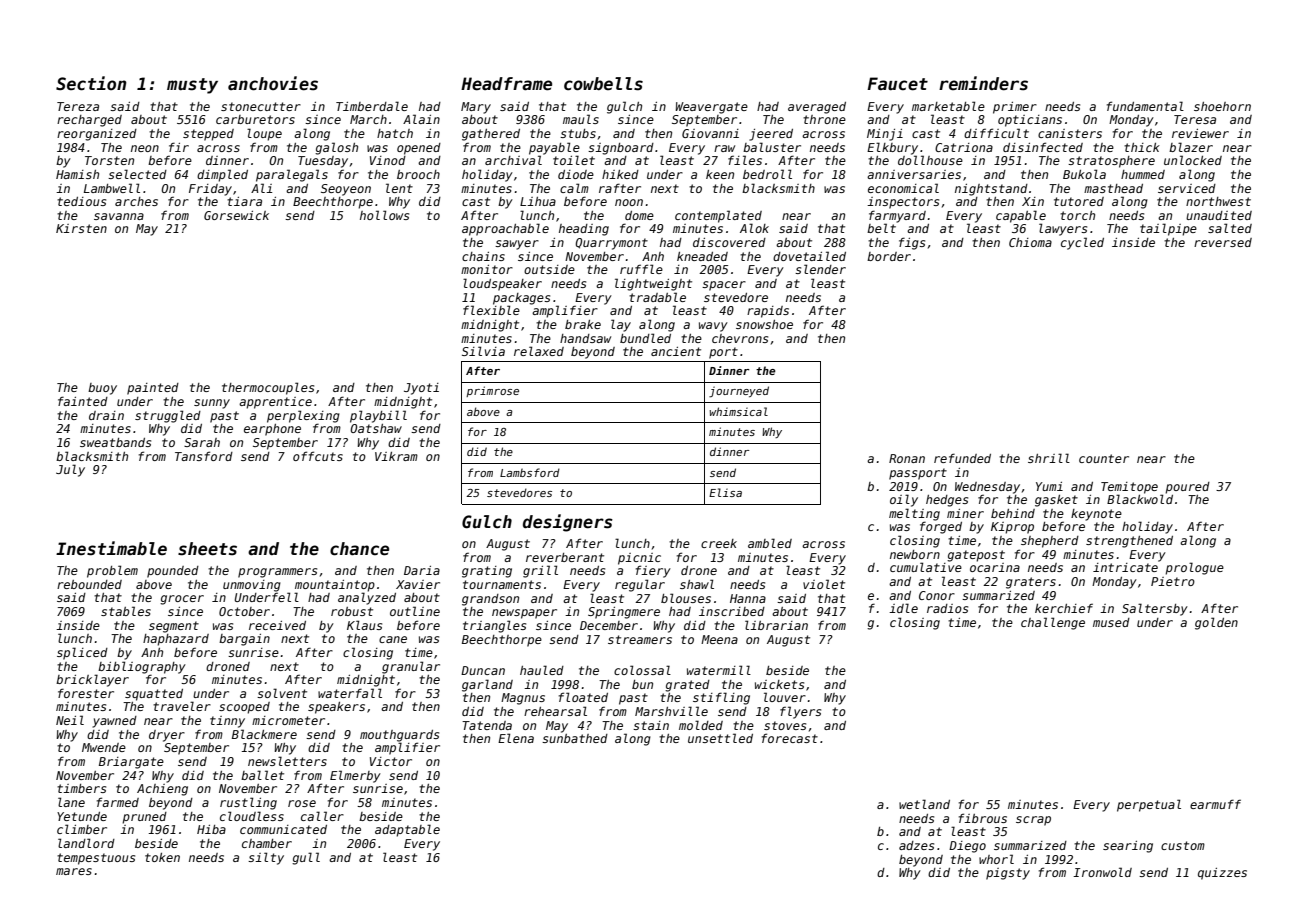 The width and height of the page is (1308, 924). I want to click on perplexing, so click(303, 416).
